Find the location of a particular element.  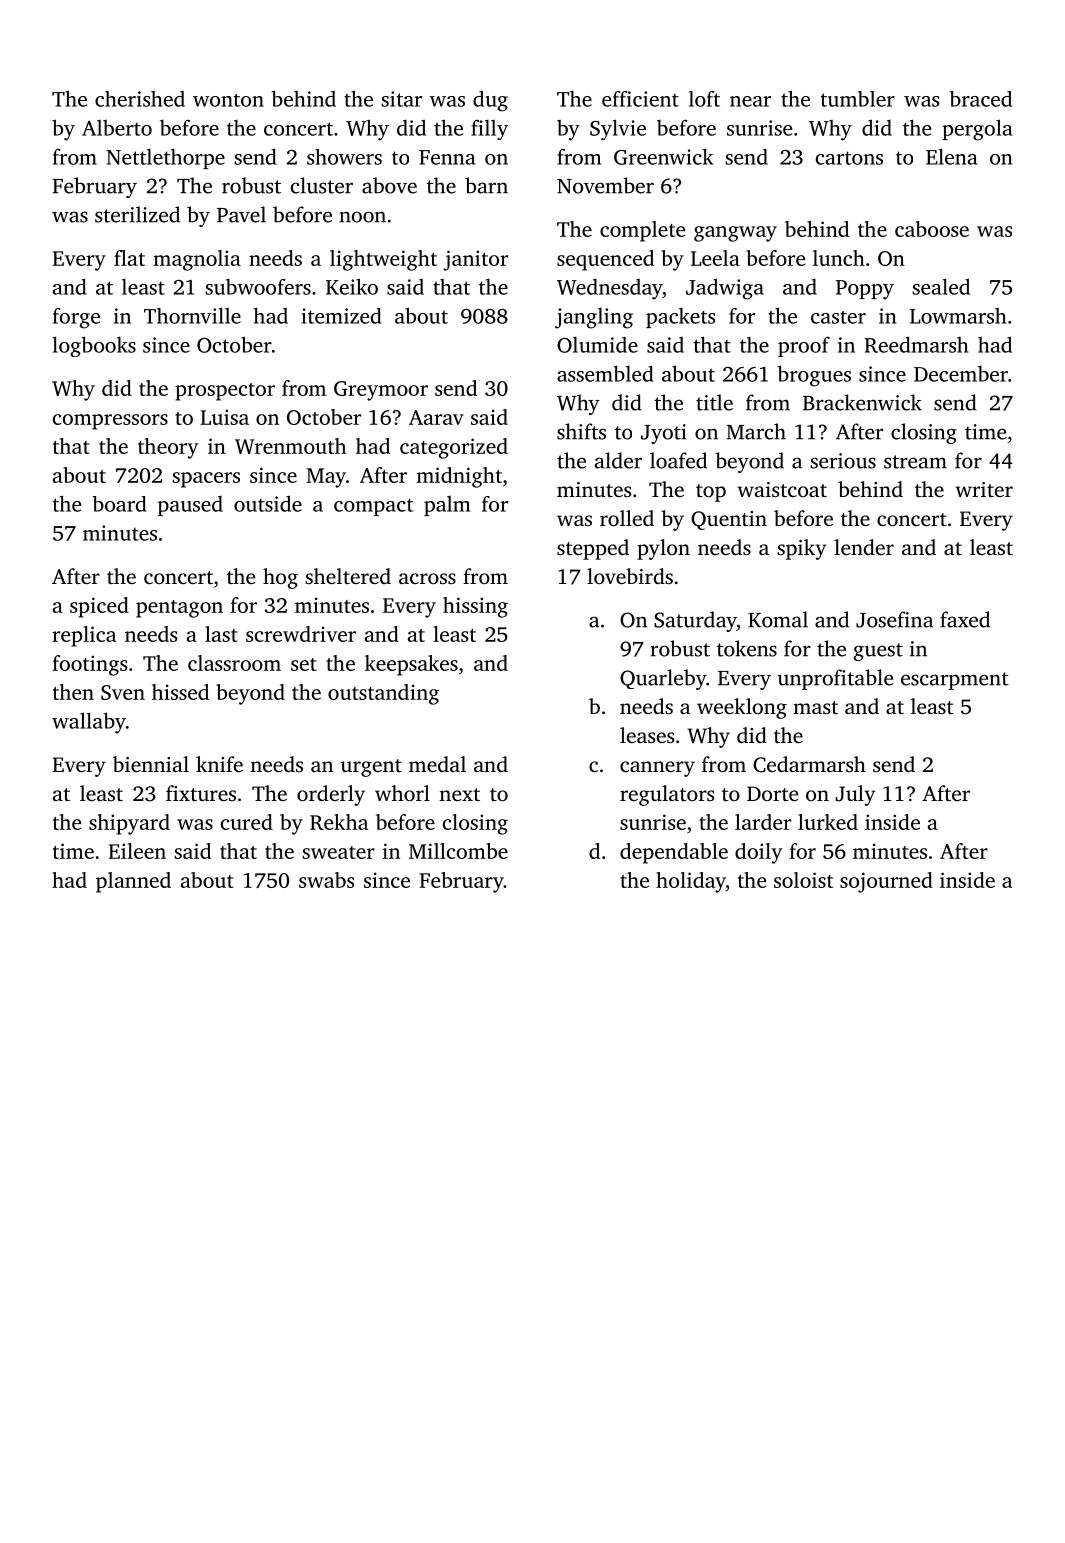

Elena is located at coordinates (952, 156).
